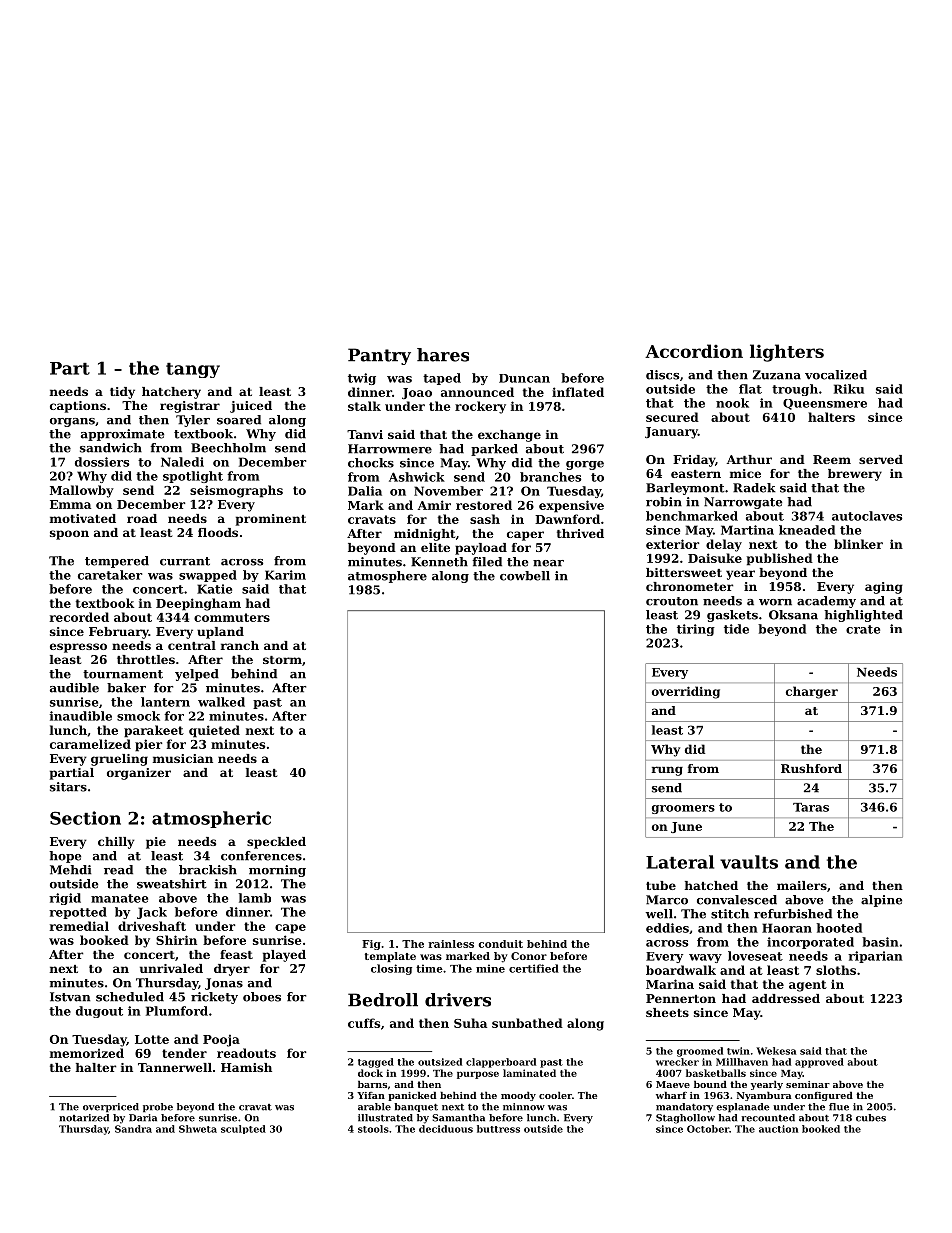 The height and width of the image is (1233, 952). I want to click on notarized, so click(84, 1118).
